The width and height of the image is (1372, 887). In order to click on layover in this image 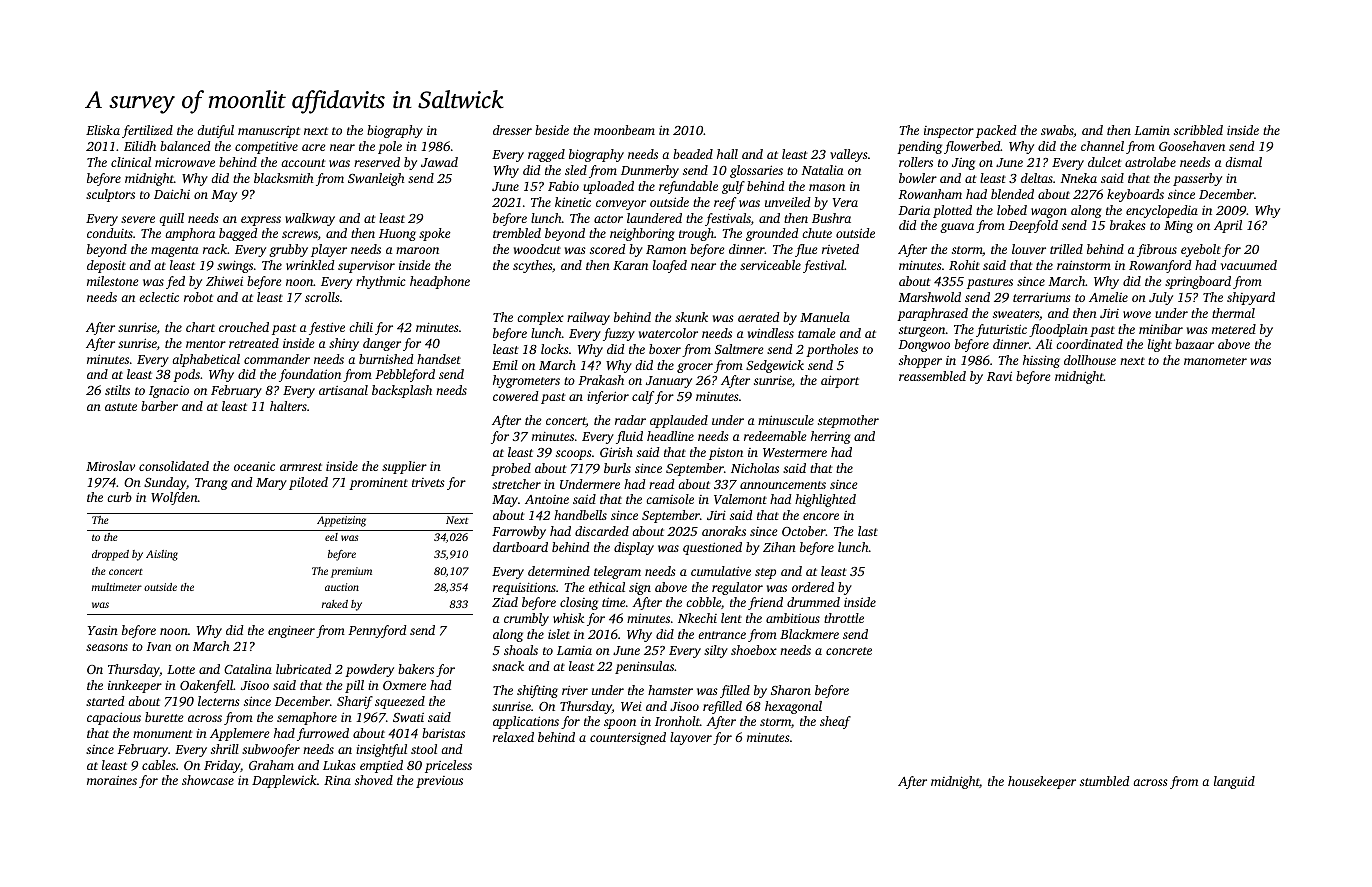, I will do `click(691, 738)`.
